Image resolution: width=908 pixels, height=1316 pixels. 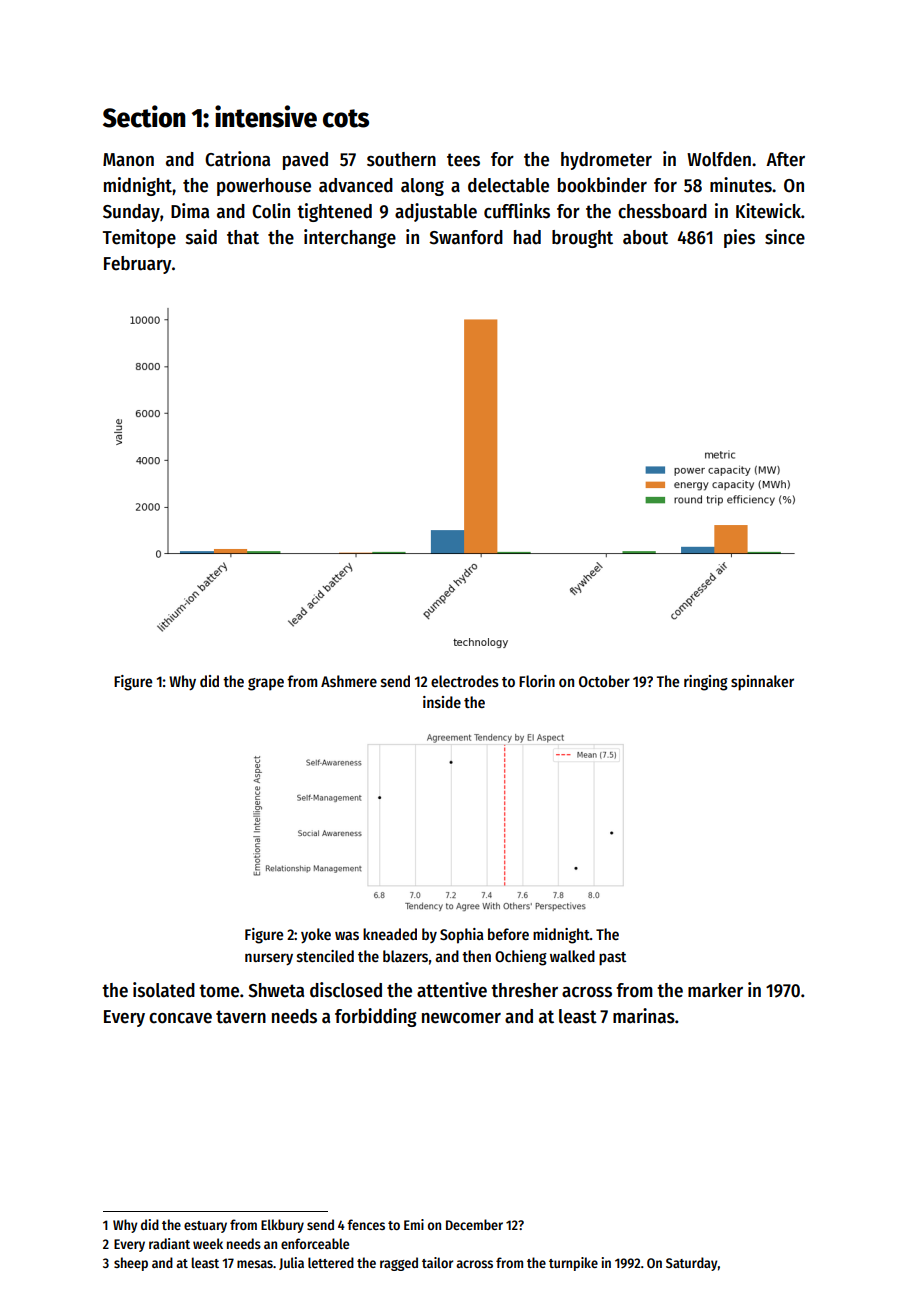 What do you see at coordinates (243, 237) in the screenshot?
I see `that` at bounding box center [243, 237].
